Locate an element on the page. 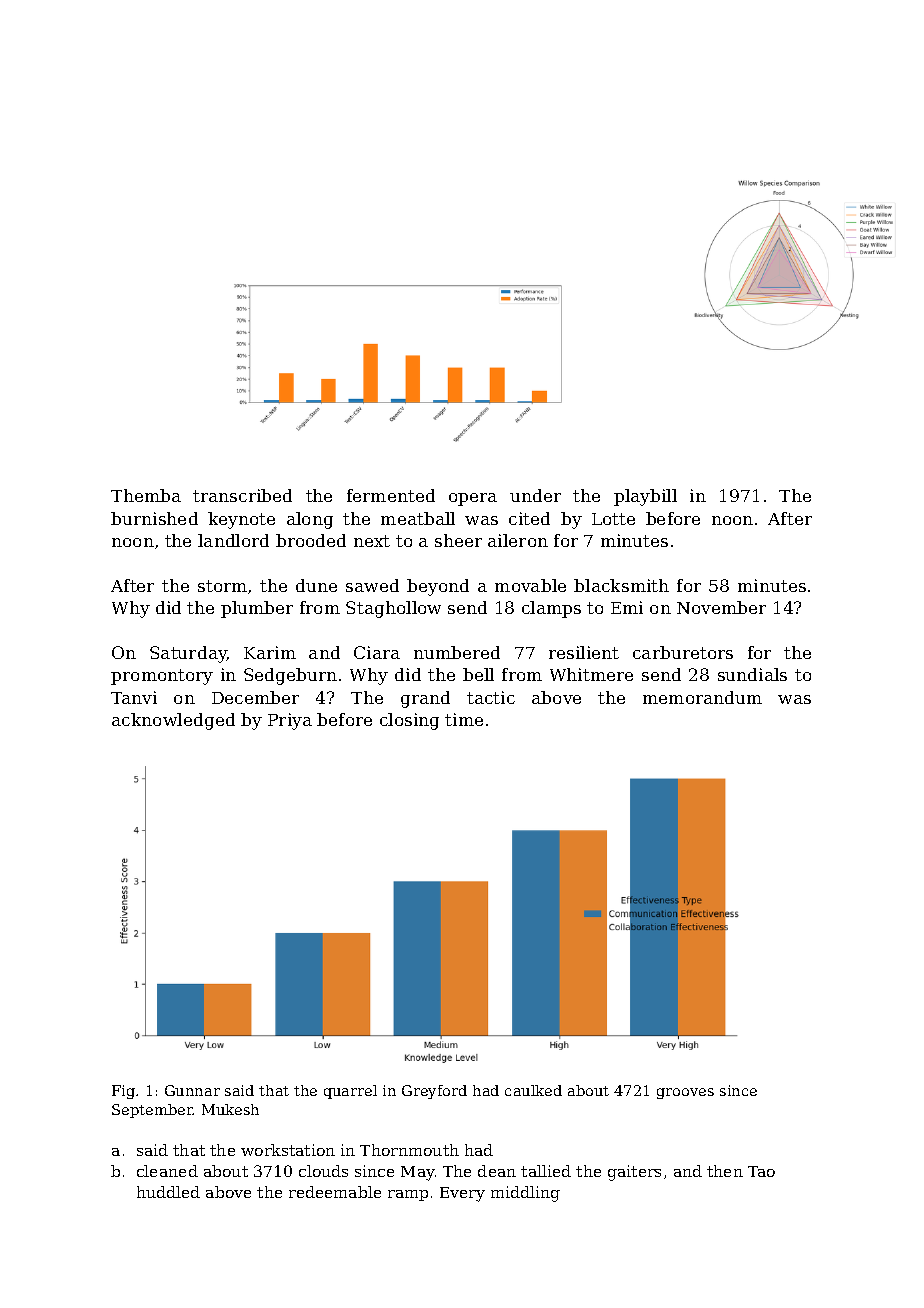 The width and height of the page is (924, 1308). redeemable is located at coordinates (335, 1192).
